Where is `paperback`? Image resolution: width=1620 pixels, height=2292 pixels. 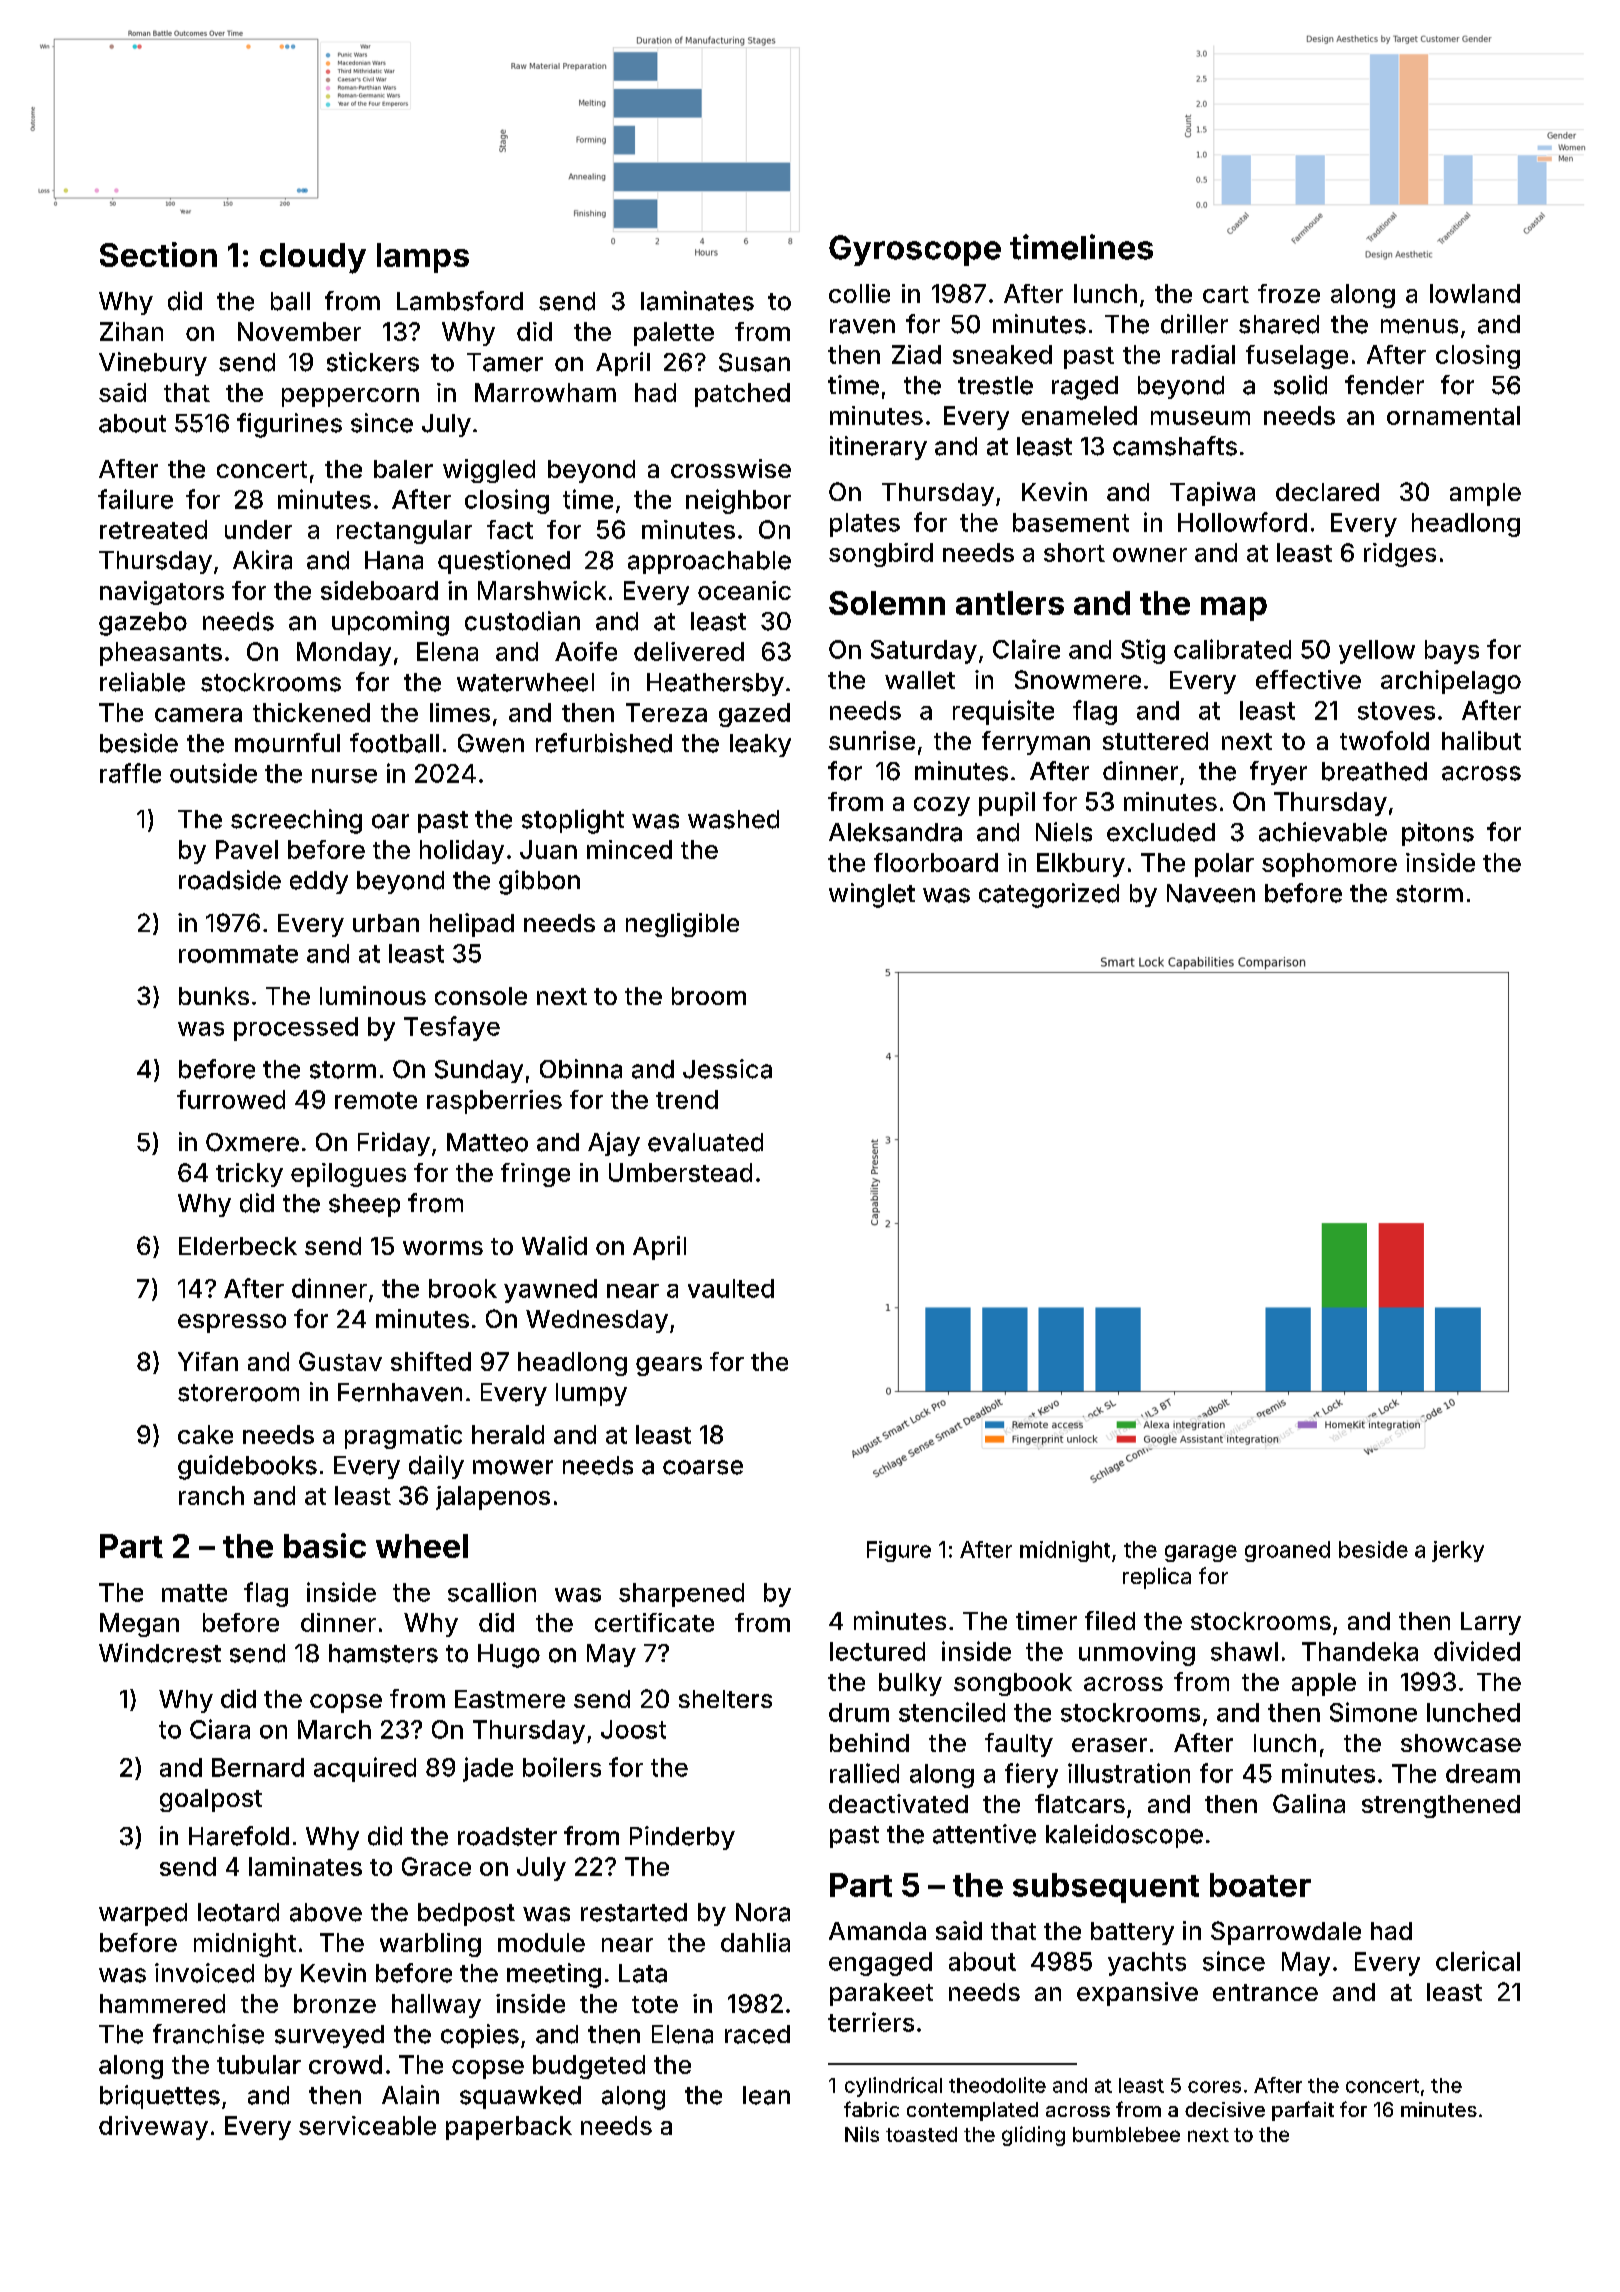
paperback is located at coordinates (509, 2128).
